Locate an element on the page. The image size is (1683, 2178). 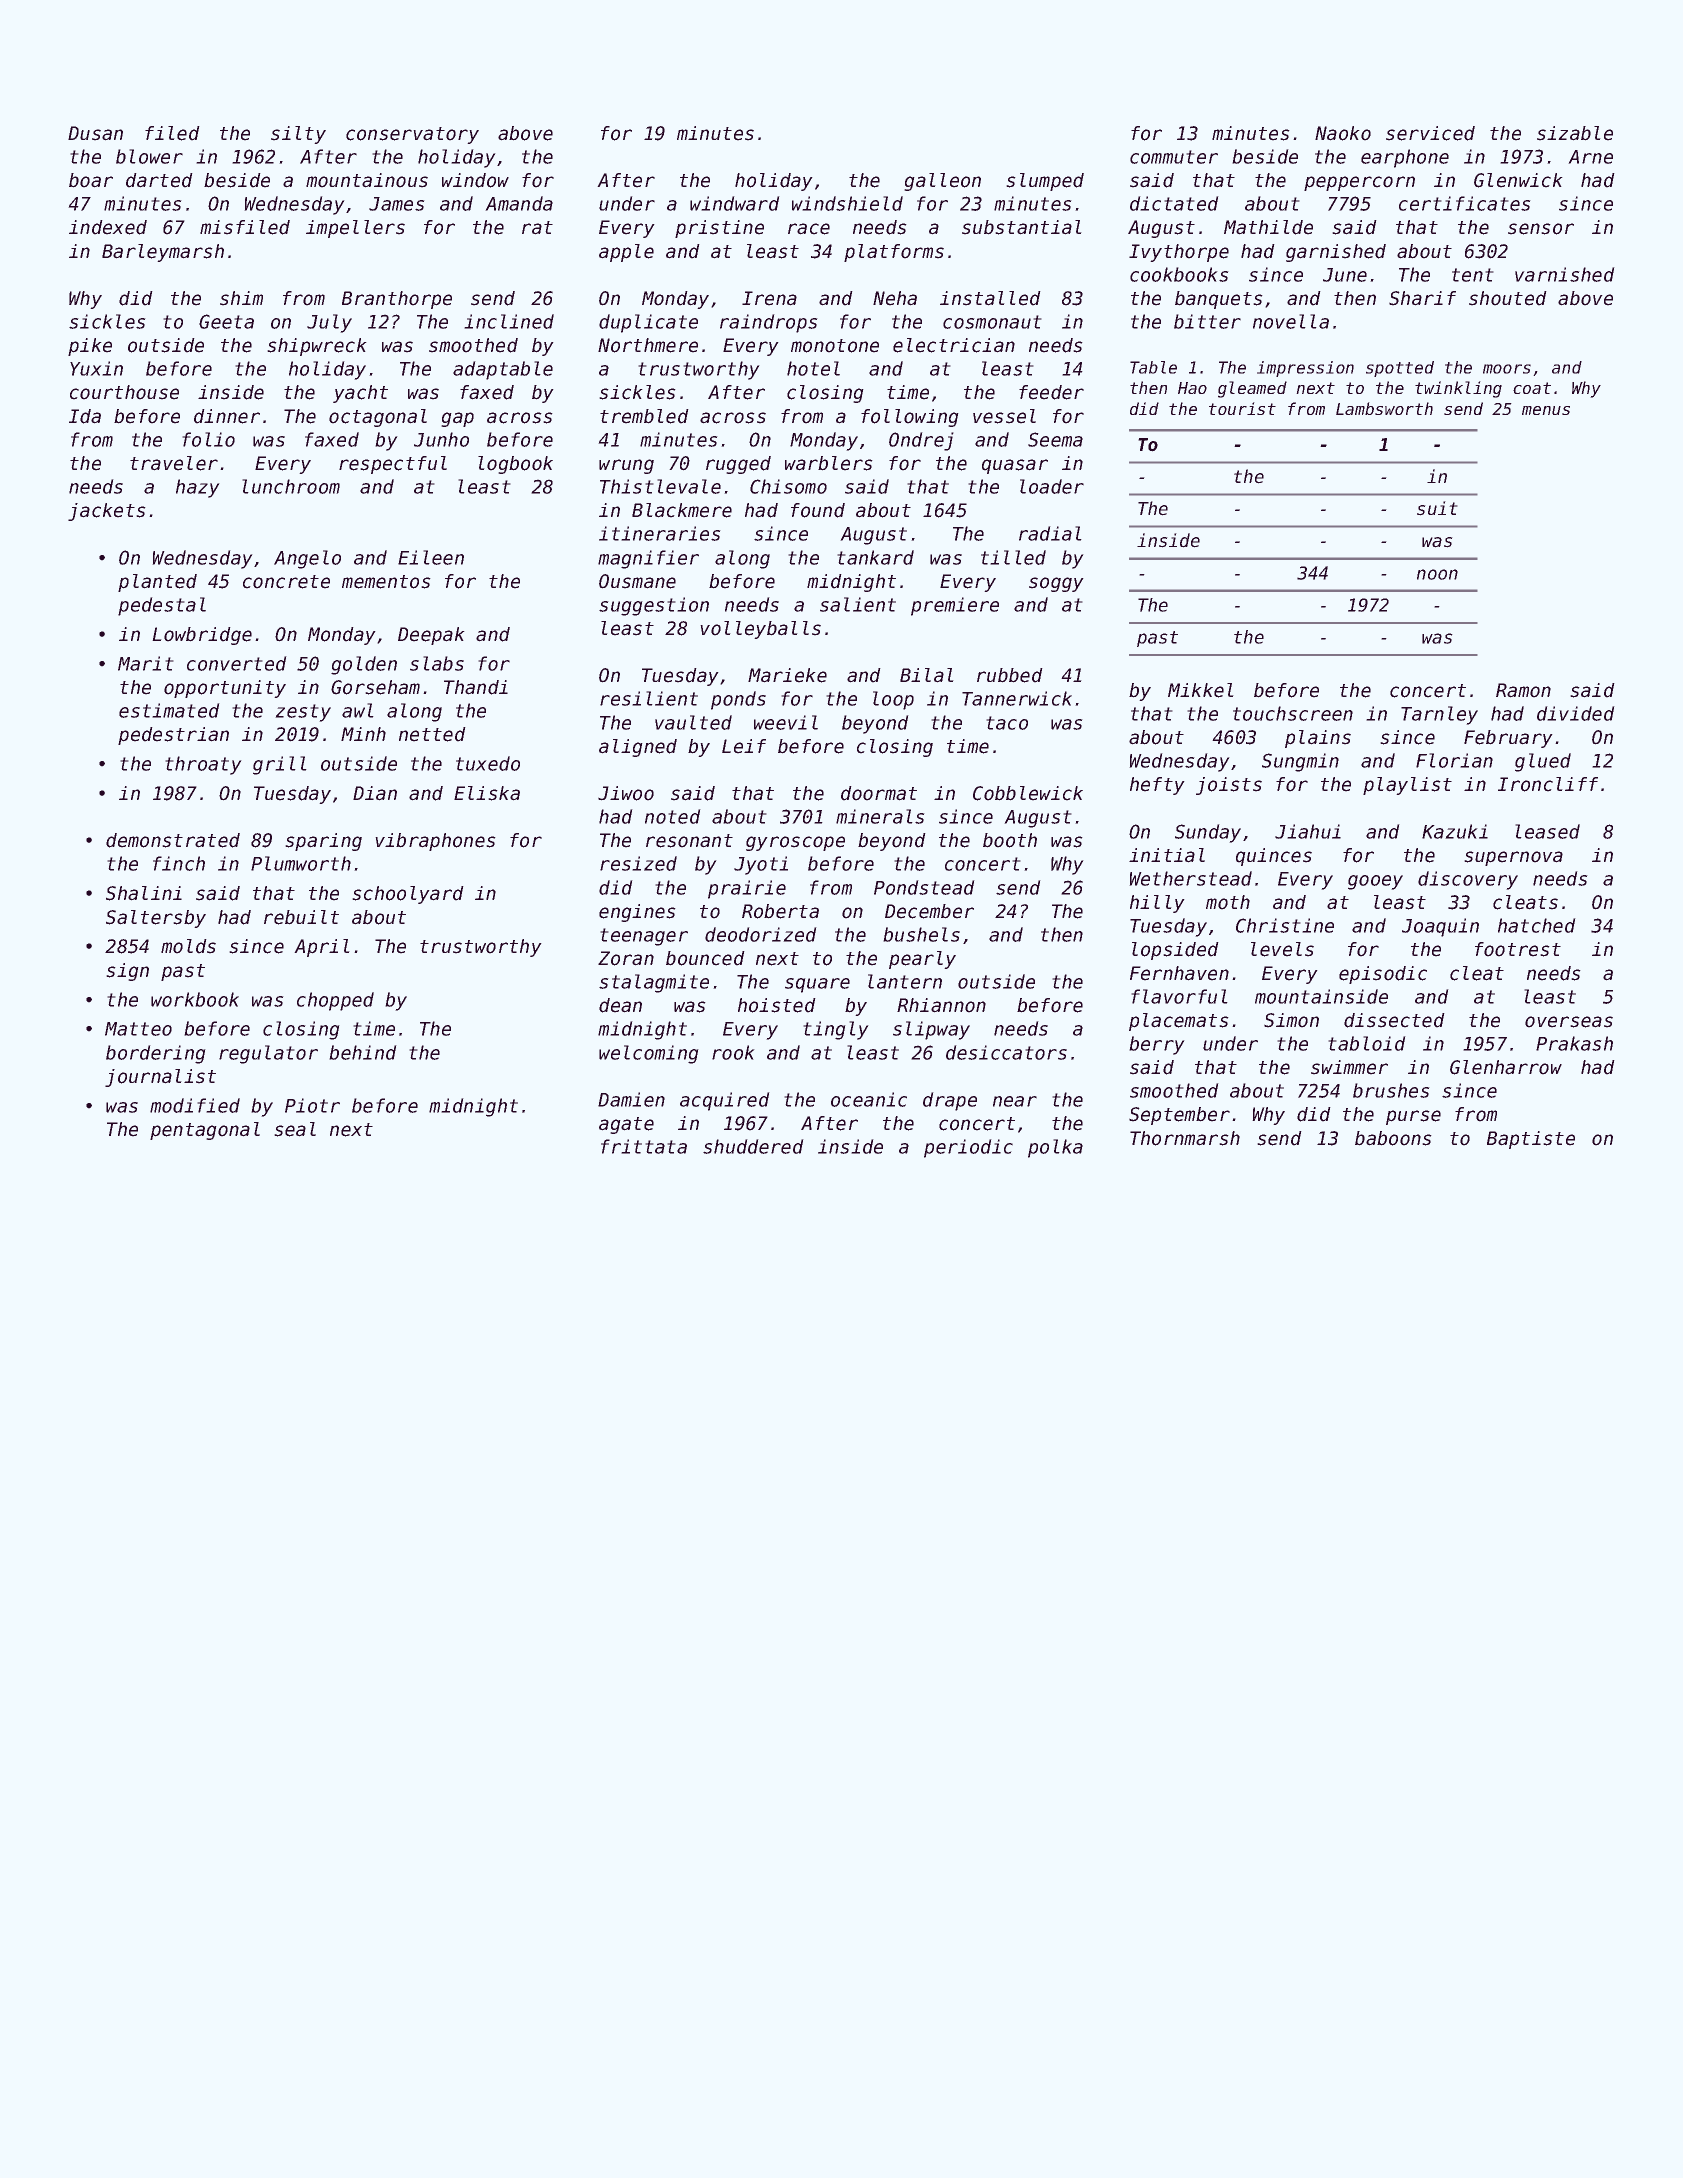
Ramon is located at coordinates (1523, 690).
